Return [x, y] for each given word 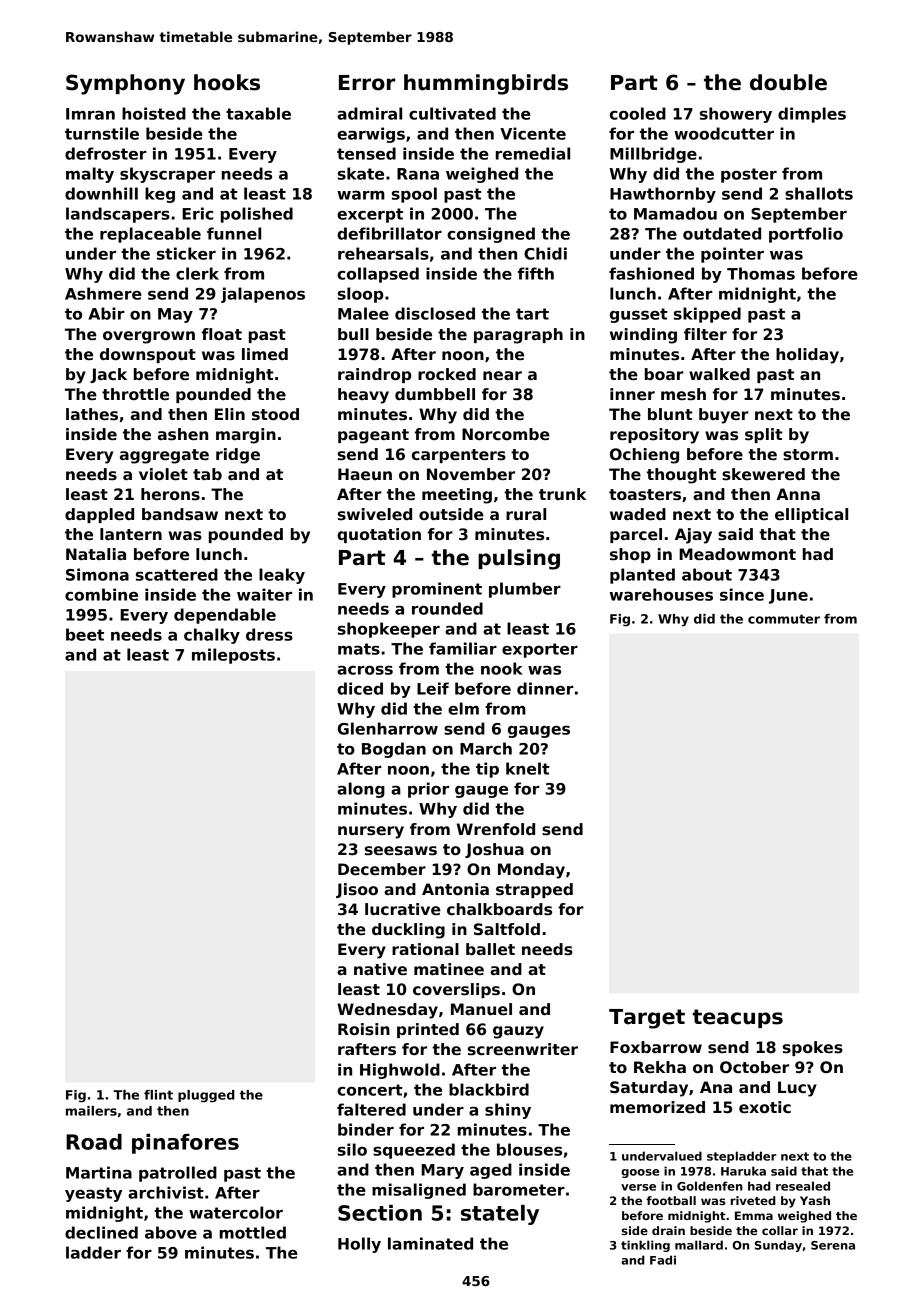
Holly [359, 1245]
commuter [784, 619]
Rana [418, 174]
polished [257, 215]
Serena [833, 1245]
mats [359, 649]
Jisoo [357, 890]
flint [158, 1095]
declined [101, 1232]
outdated [722, 233]
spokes [813, 1048]
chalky [212, 636]
